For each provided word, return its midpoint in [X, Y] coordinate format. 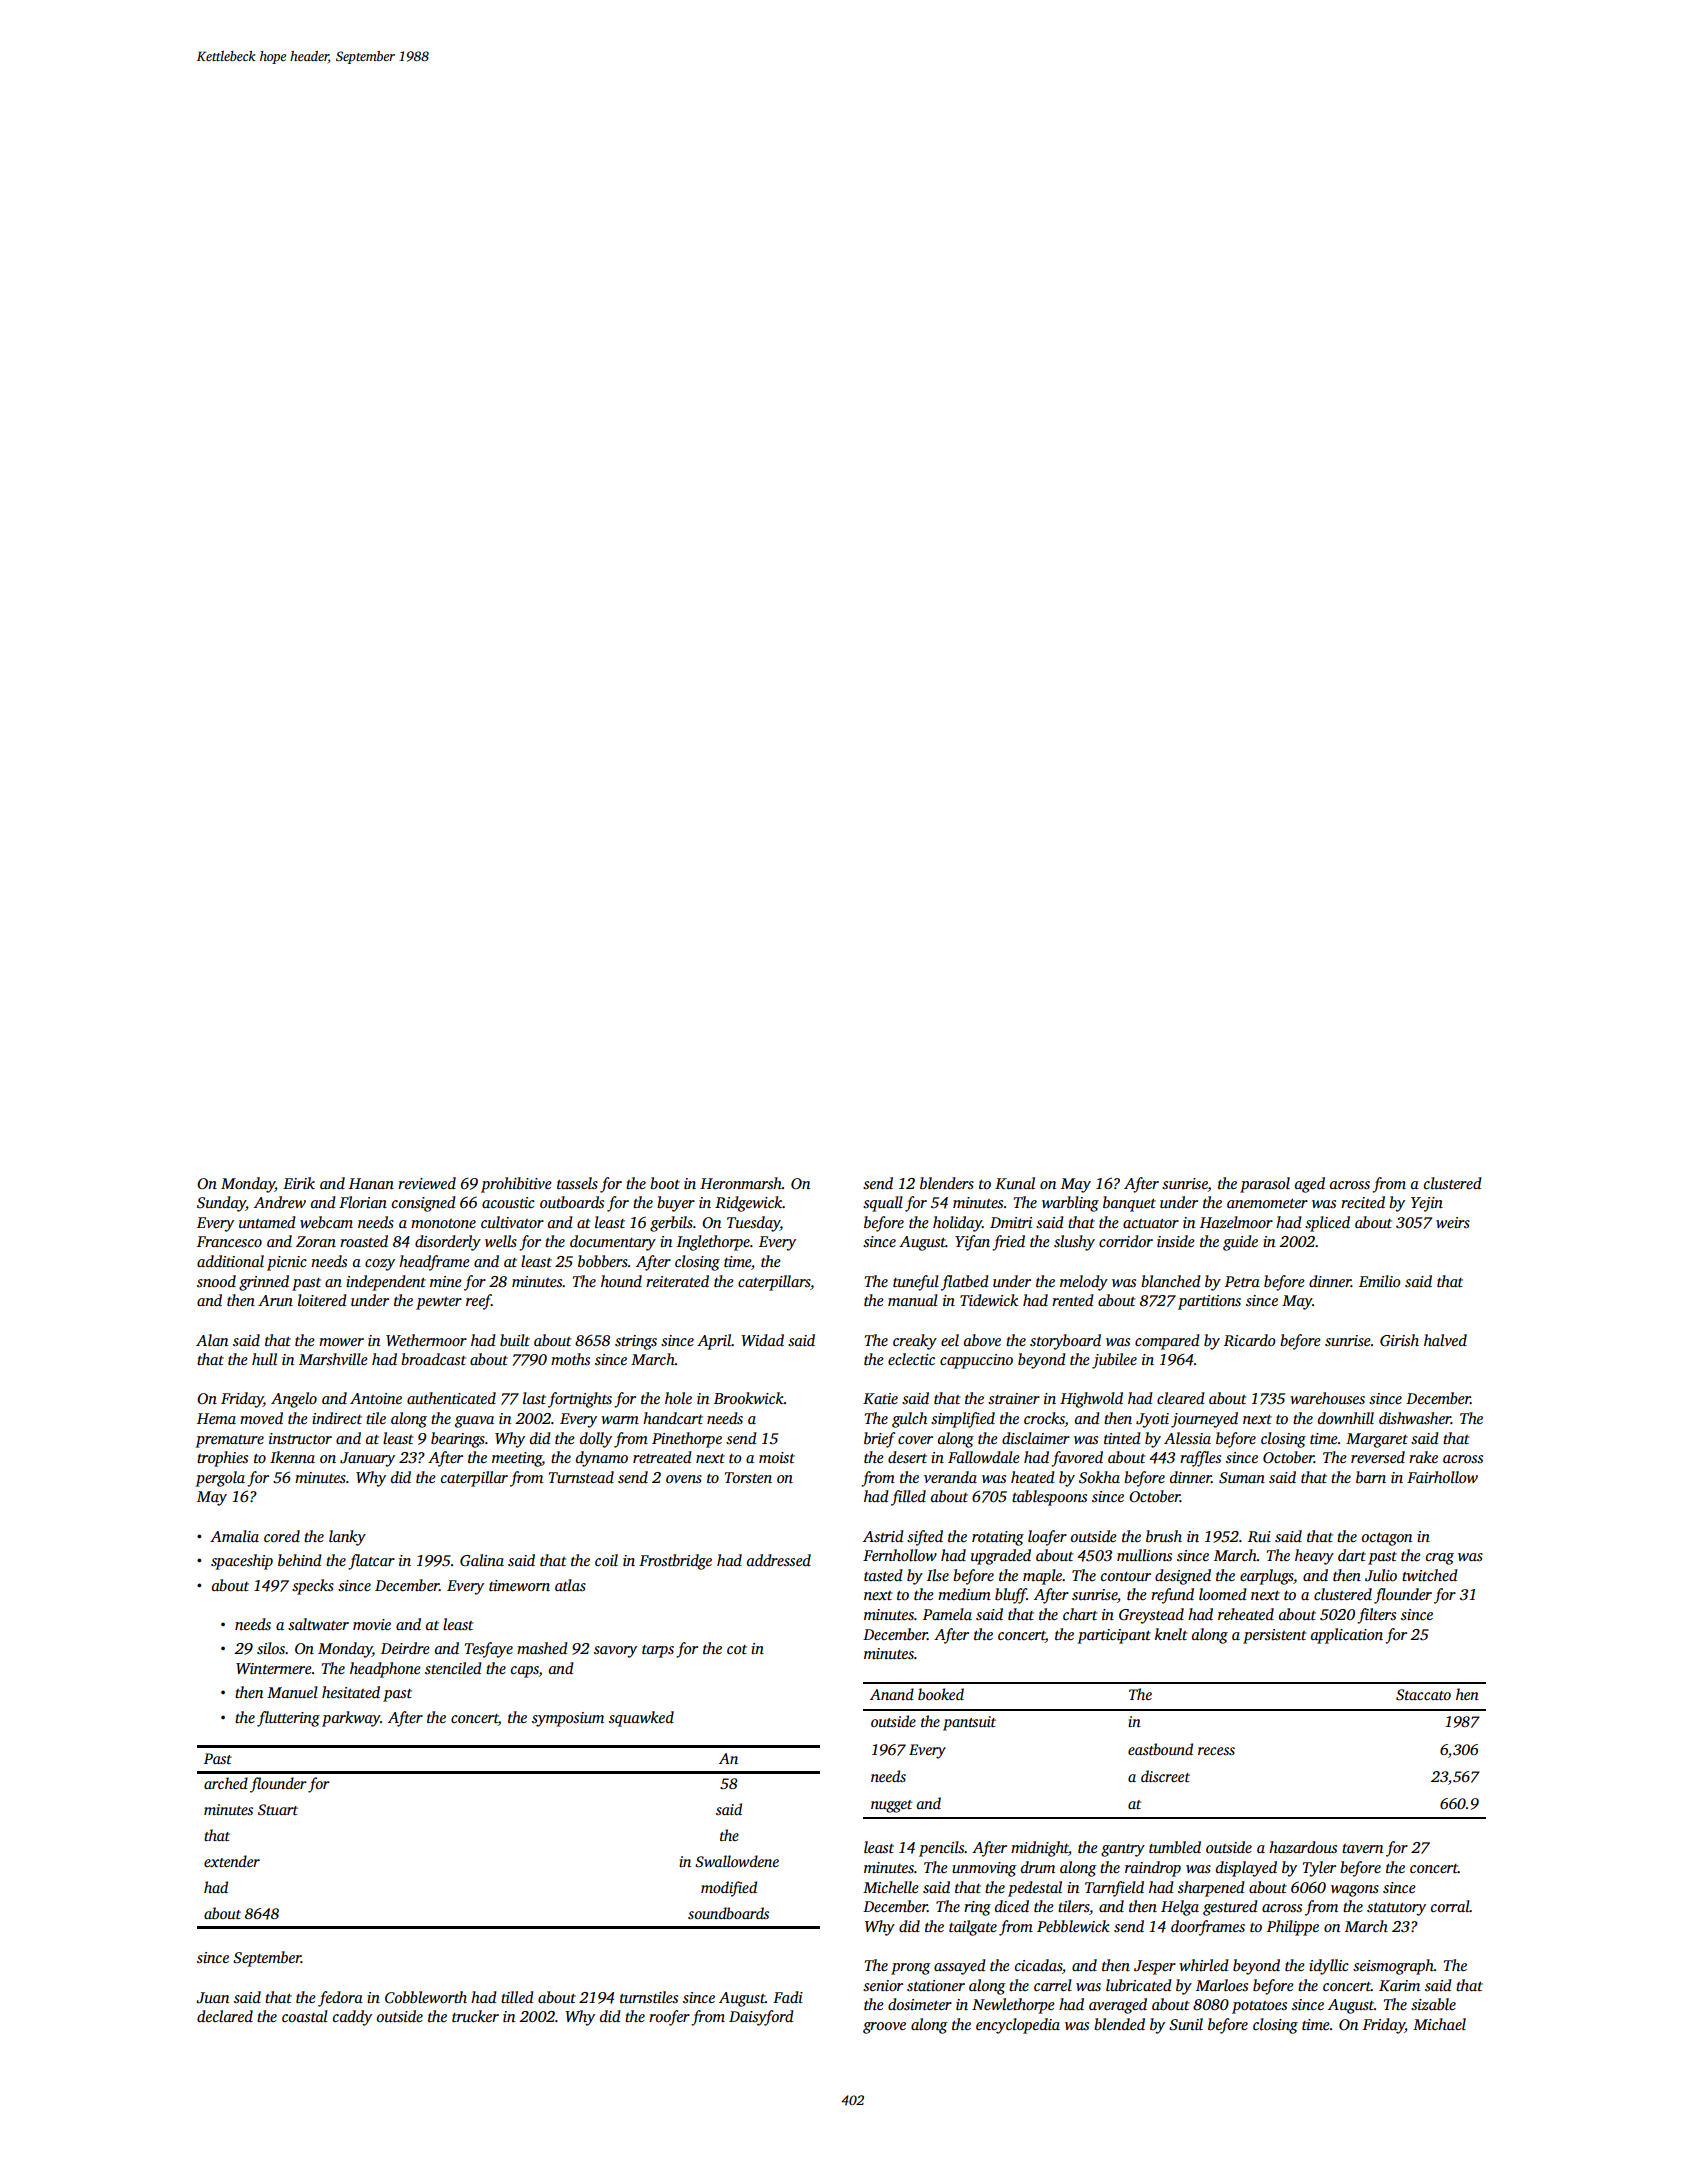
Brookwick [749, 1398]
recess [1216, 1751]
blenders [947, 1183]
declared [225, 2016]
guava [474, 1422]
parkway [351, 1719]
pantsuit [969, 1723]
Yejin [1427, 1204]
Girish [1399, 1340]
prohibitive [516, 1185]
